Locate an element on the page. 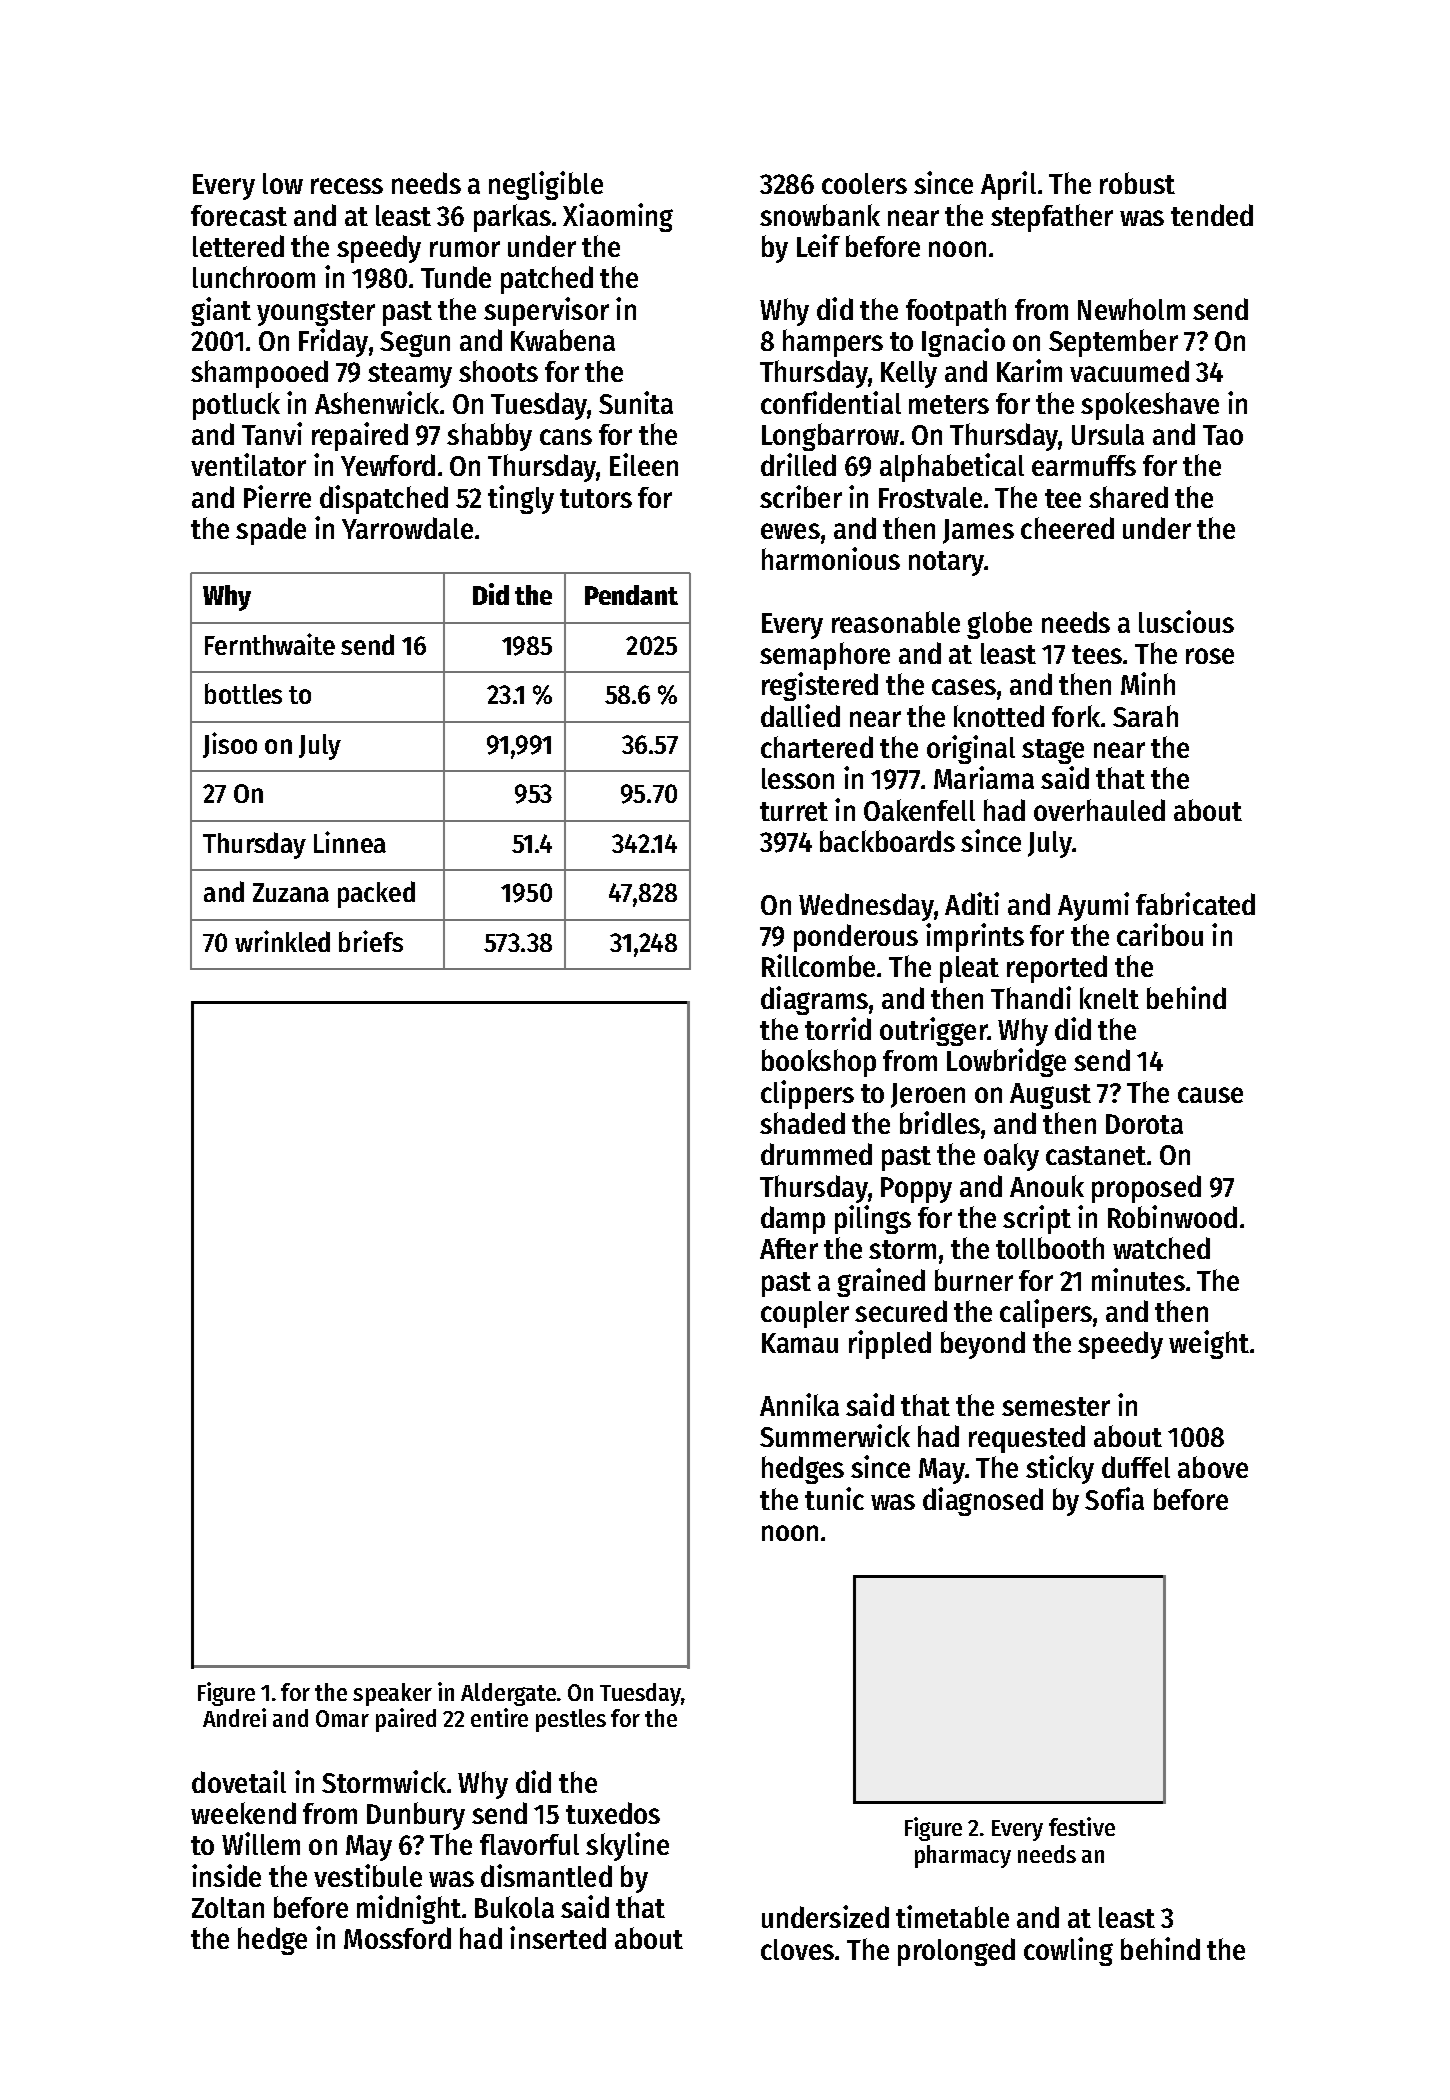 Image resolution: width=1450 pixels, height=2100 pixels. shaded is located at coordinates (802, 1123).
